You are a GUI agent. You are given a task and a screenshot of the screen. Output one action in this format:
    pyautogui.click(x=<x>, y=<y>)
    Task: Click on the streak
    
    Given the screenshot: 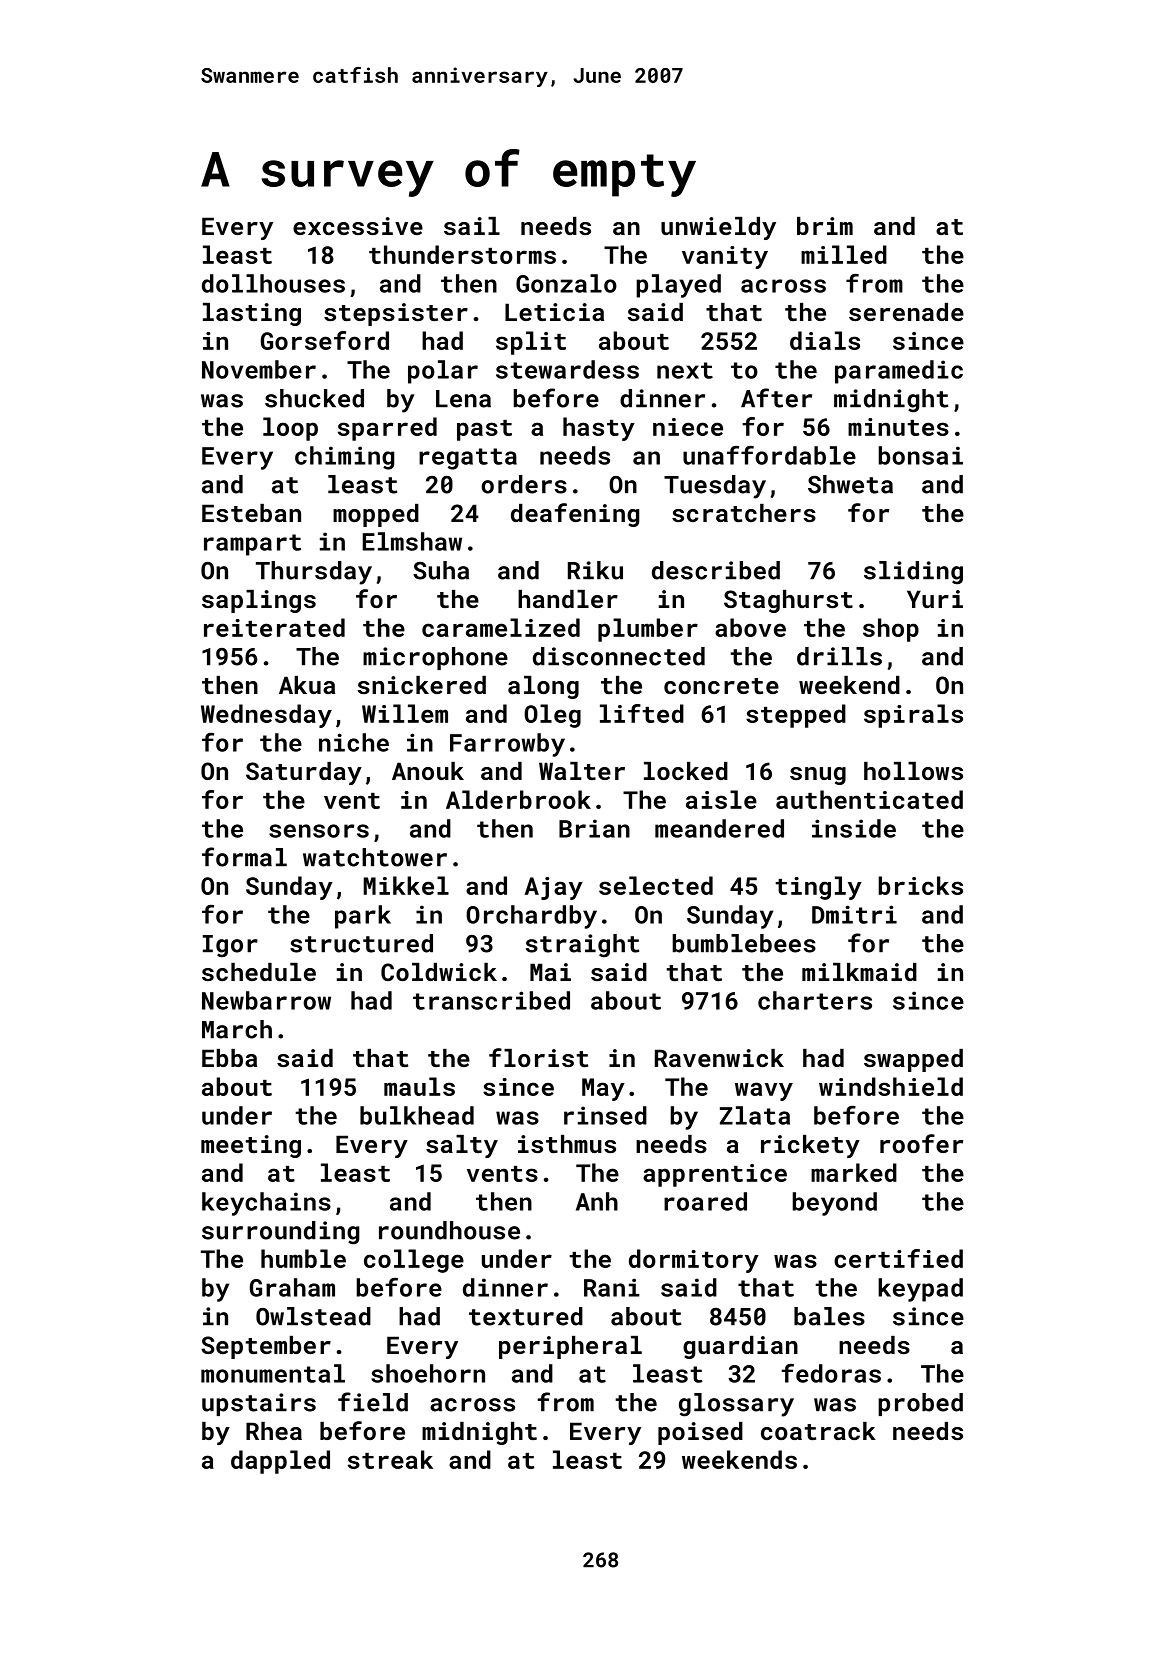 What is the action you would take?
    pyautogui.click(x=390, y=1459)
